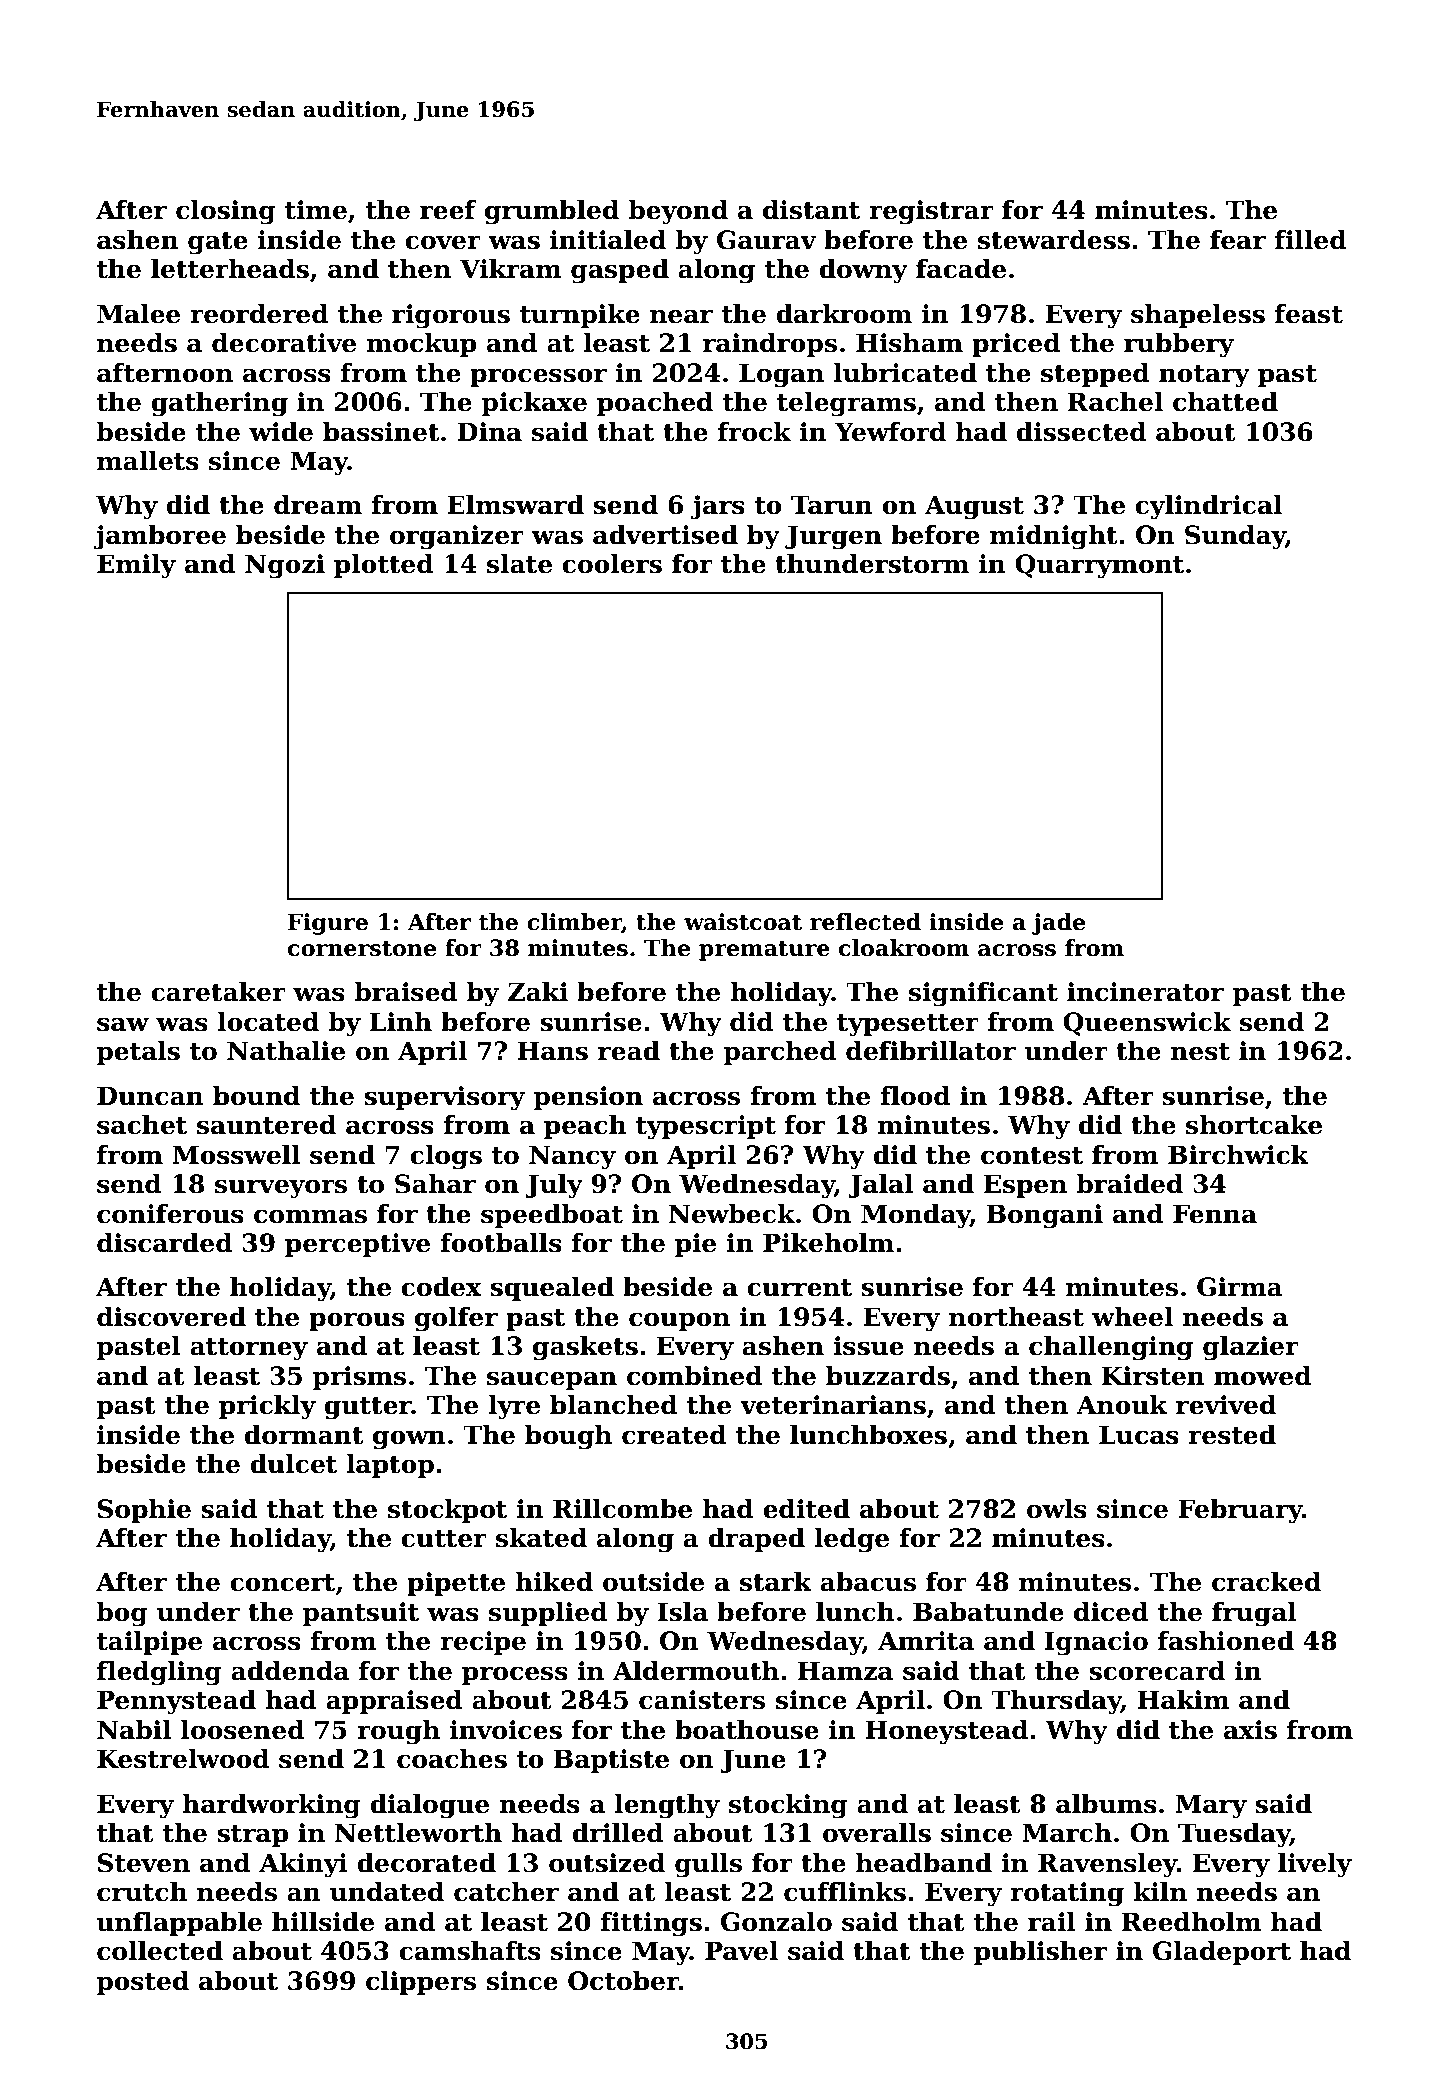 The height and width of the screenshot is (2100, 1450). I want to click on read, so click(629, 1051).
